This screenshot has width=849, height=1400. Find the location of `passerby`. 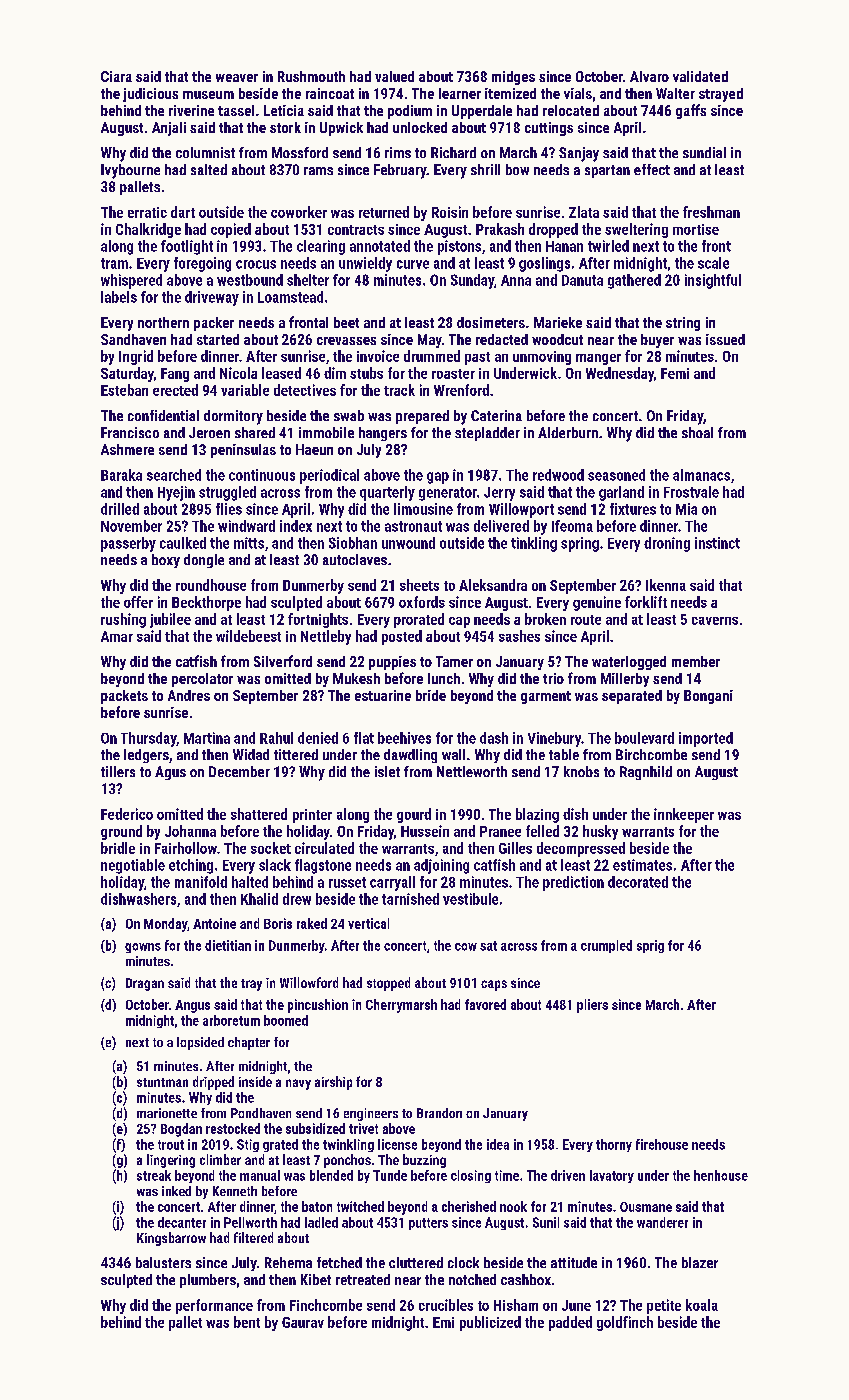

passerby is located at coordinates (128, 544).
